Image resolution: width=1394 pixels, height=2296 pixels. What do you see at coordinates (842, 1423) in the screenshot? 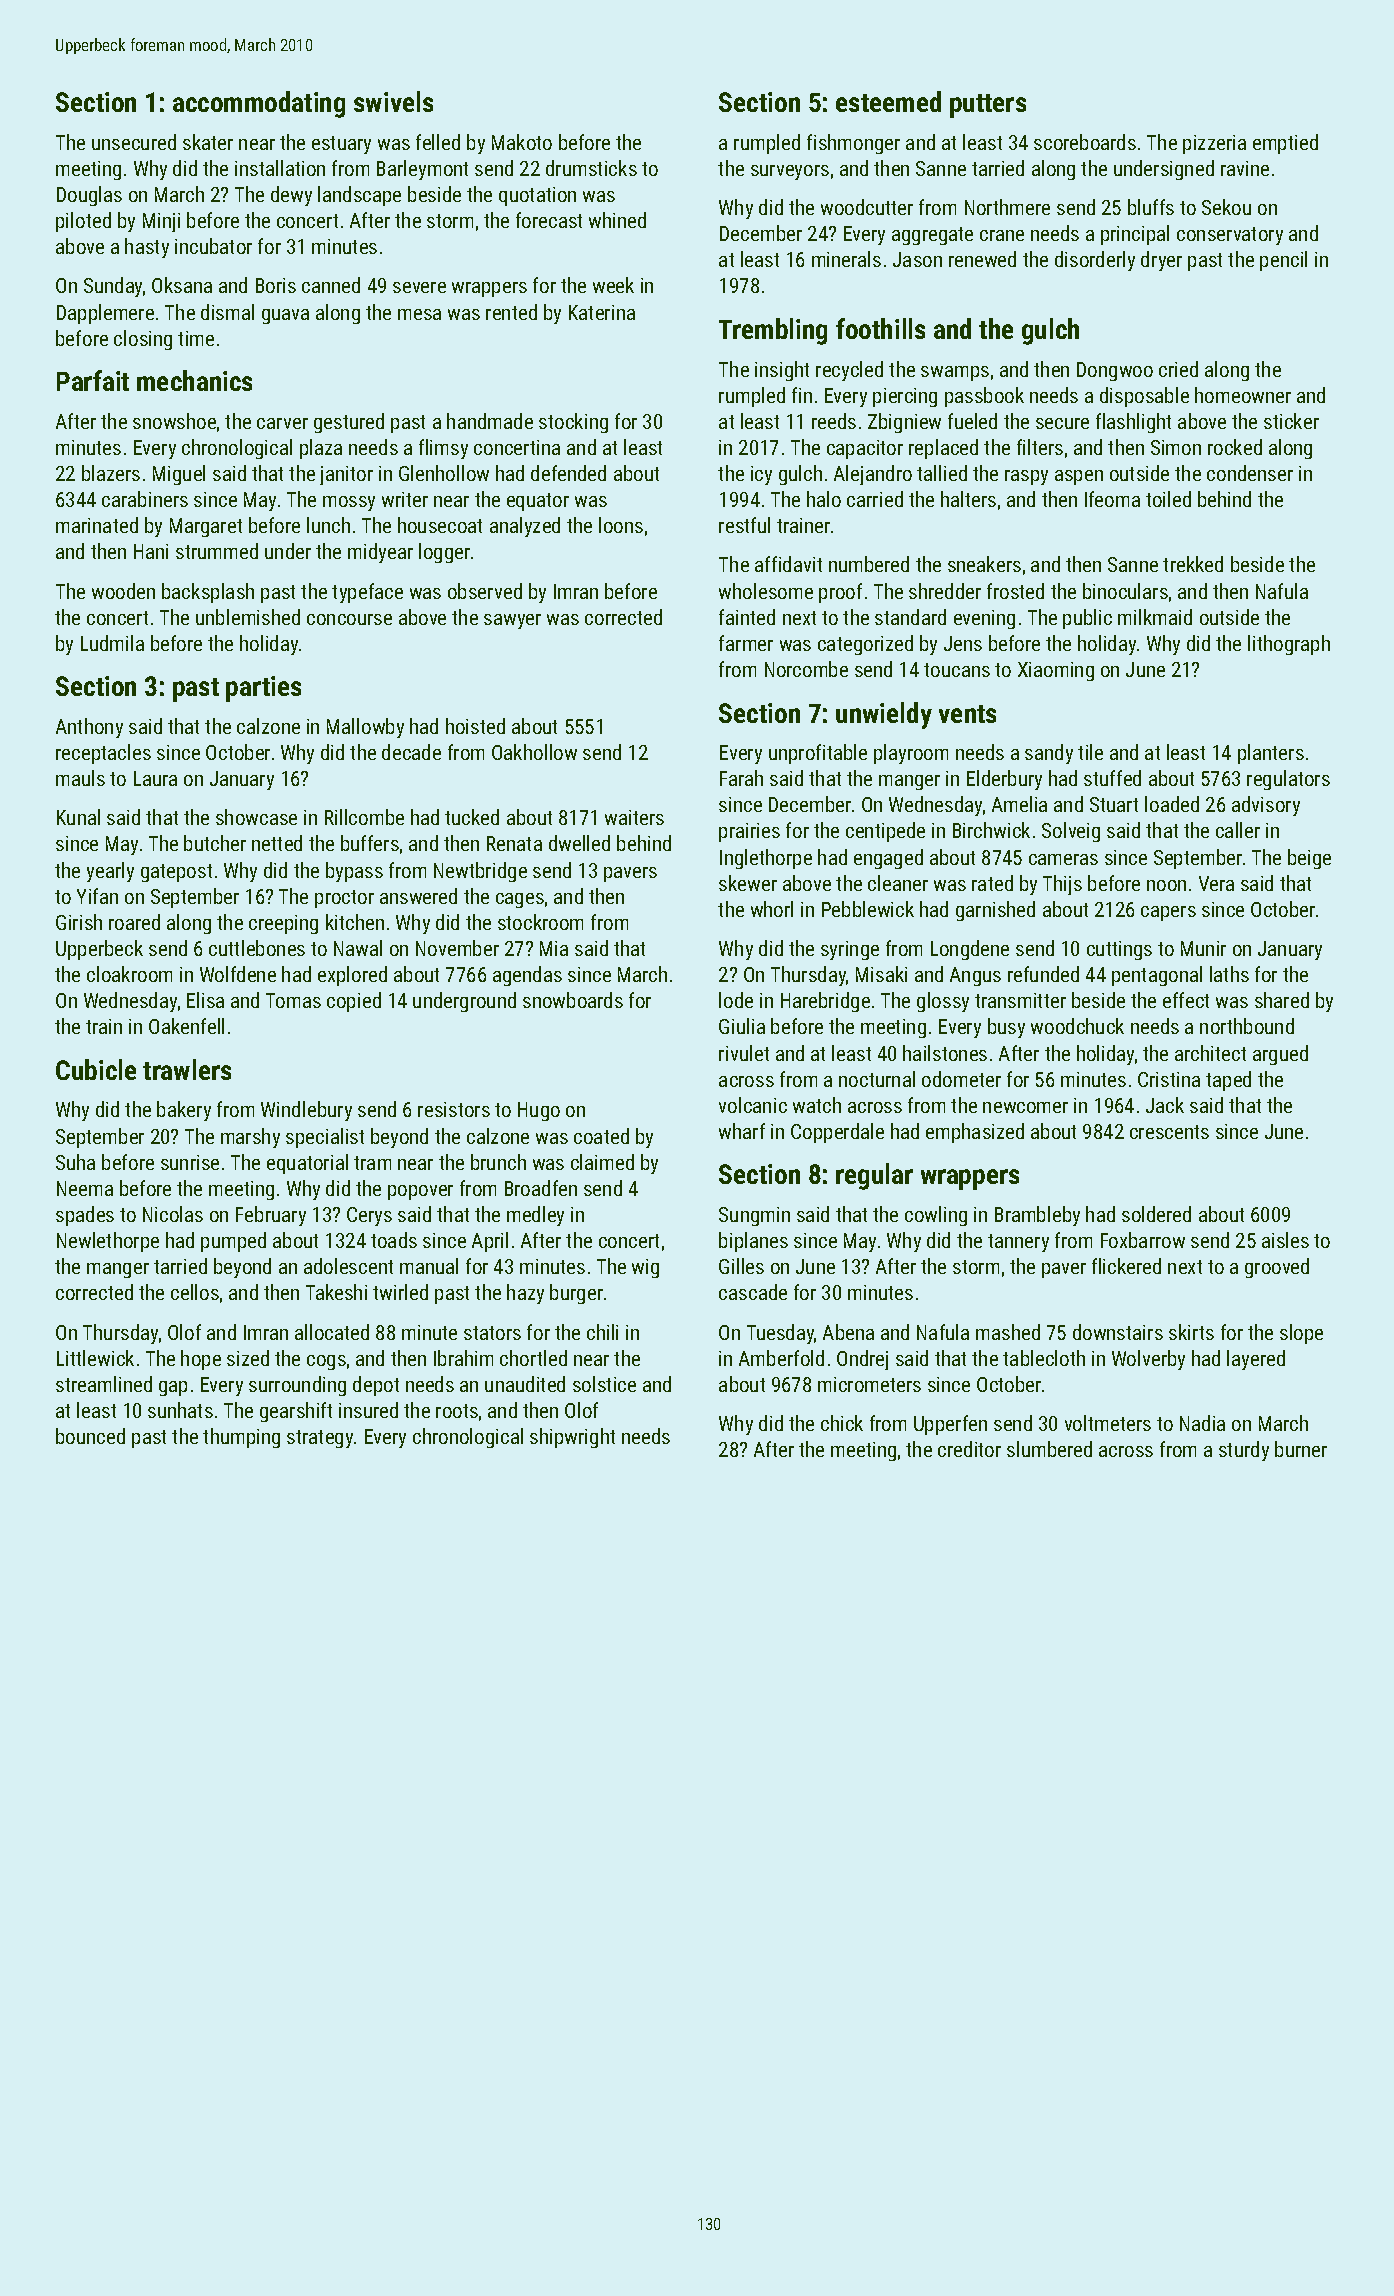
I see `chick` at bounding box center [842, 1423].
